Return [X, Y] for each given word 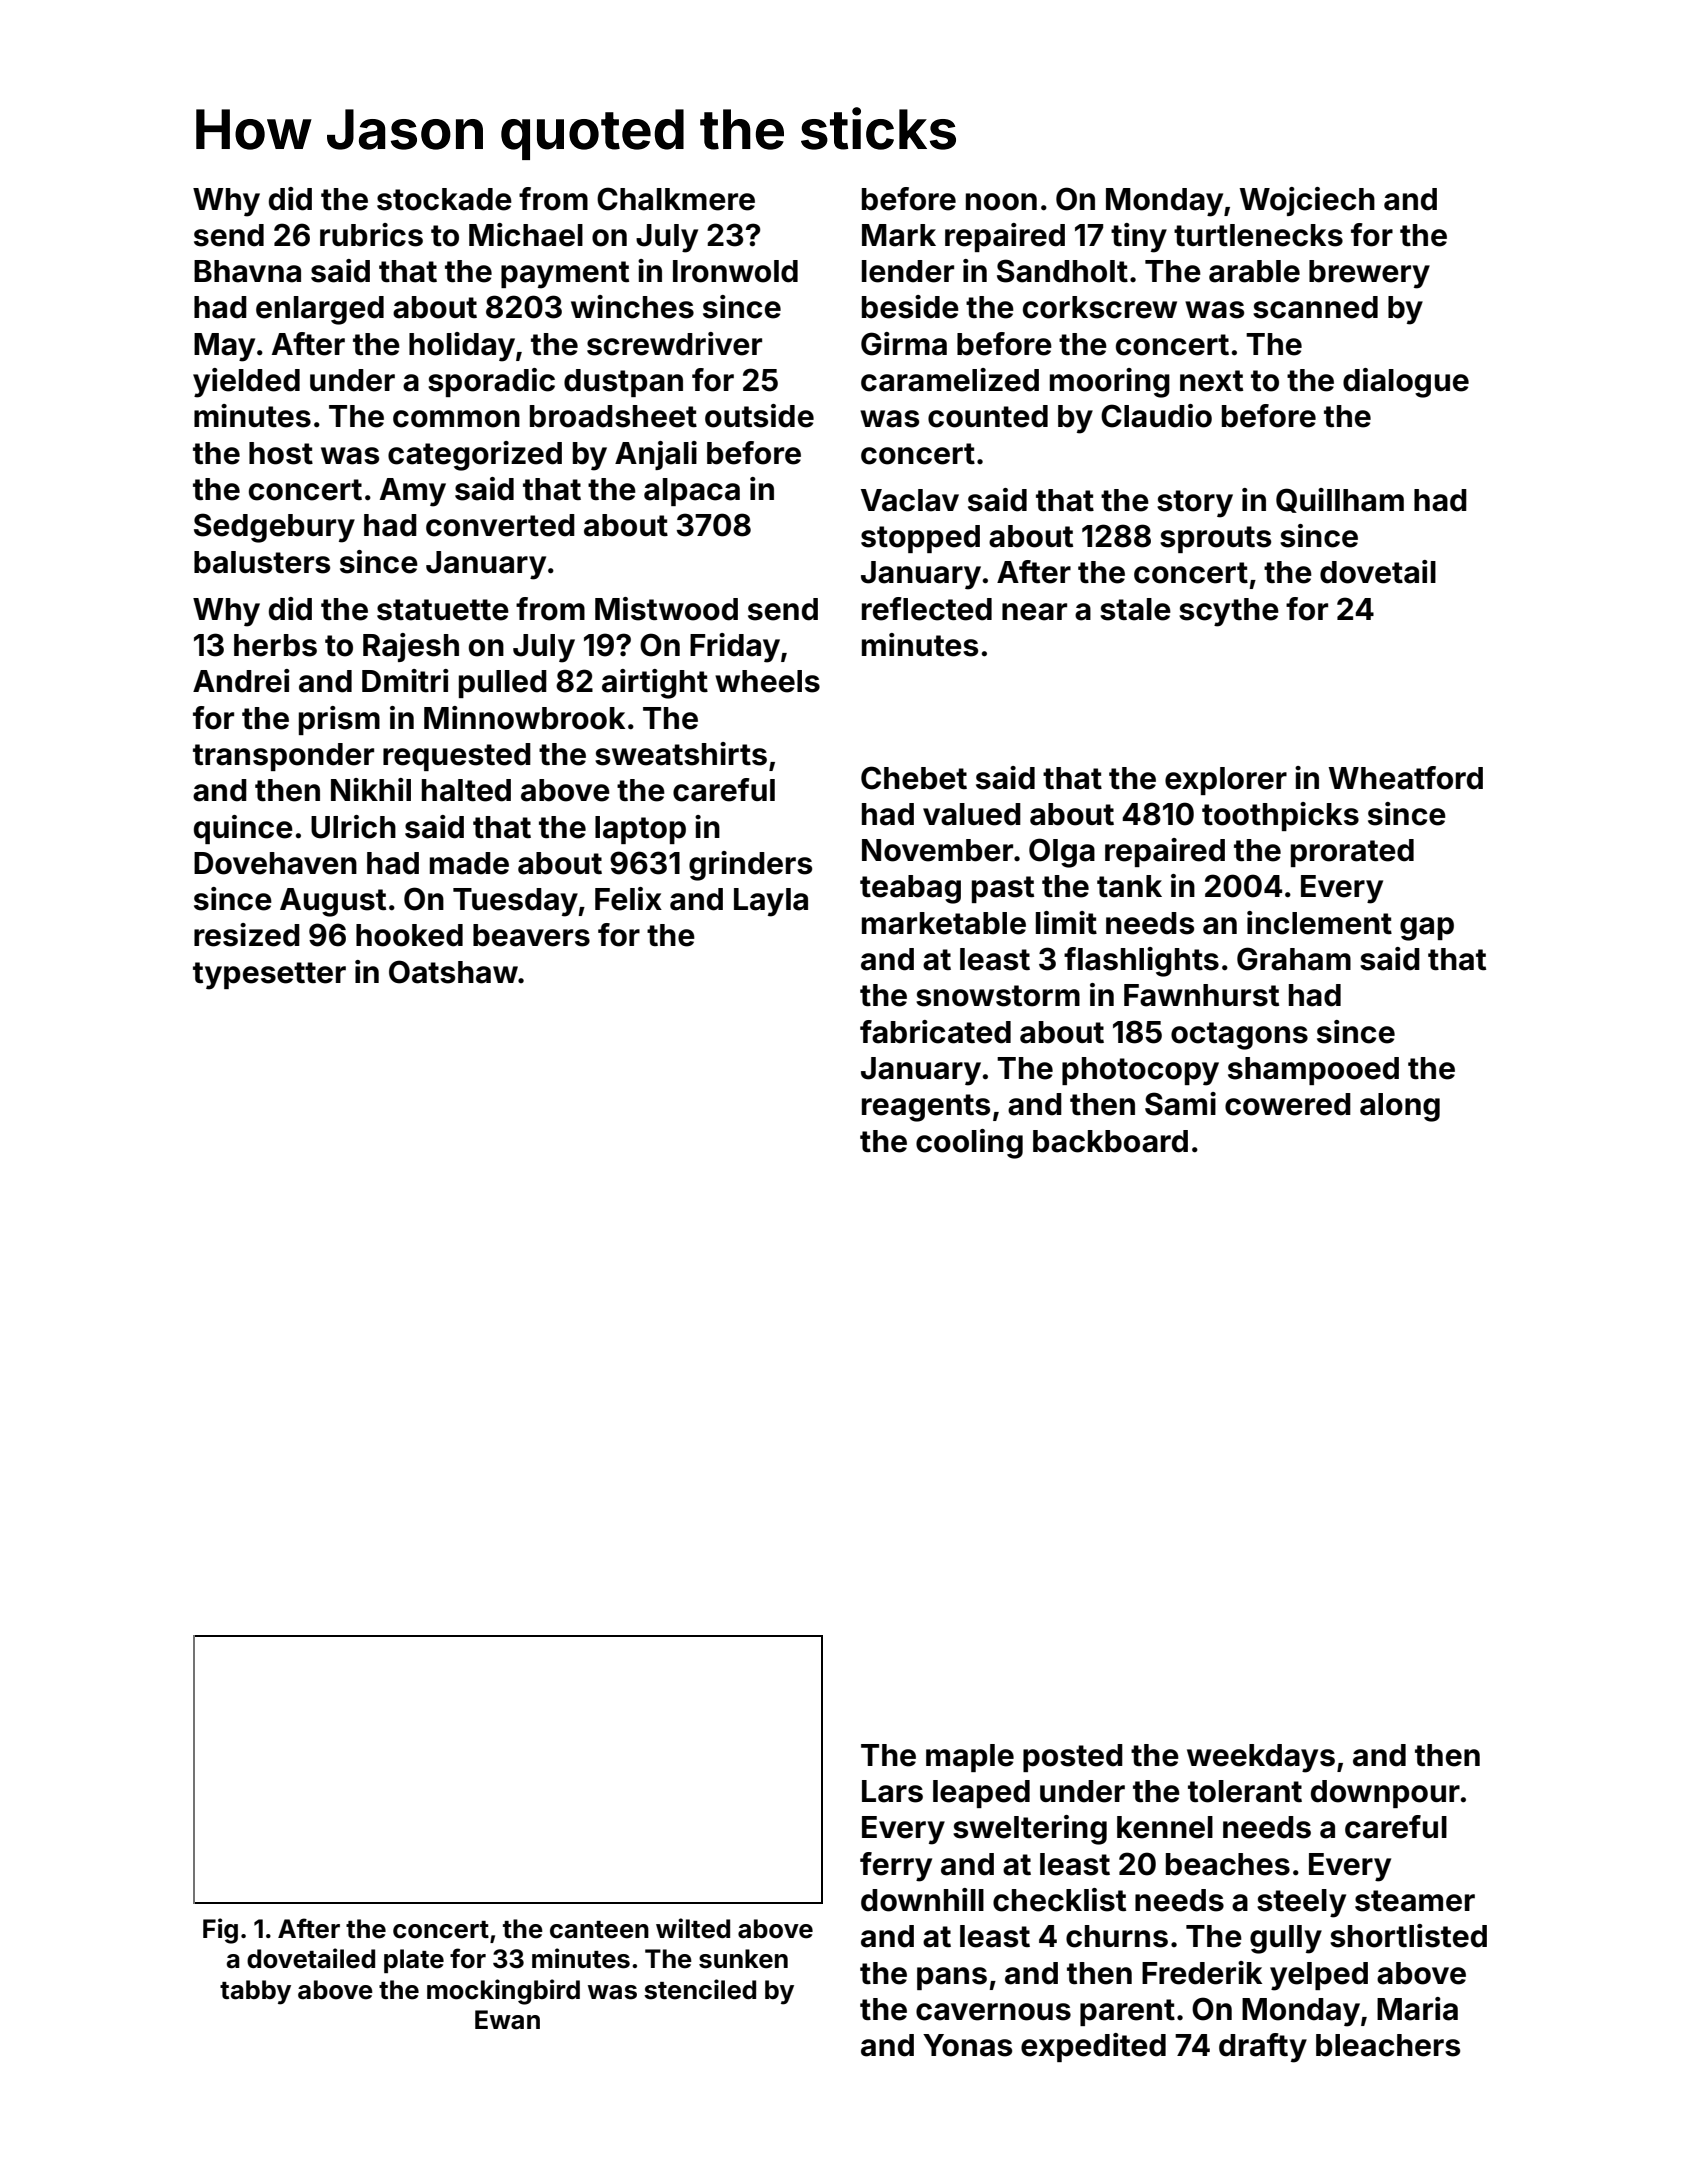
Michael [526, 235]
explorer [1226, 781]
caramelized [950, 380]
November [937, 850]
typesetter [269, 976]
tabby [255, 1992]
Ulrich [353, 827]
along [1400, 1107]
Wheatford [1406, 778]
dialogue [1406, 383]
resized [247, 935]
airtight [655, 684]
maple [970, 1758]
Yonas [967, 2045]
